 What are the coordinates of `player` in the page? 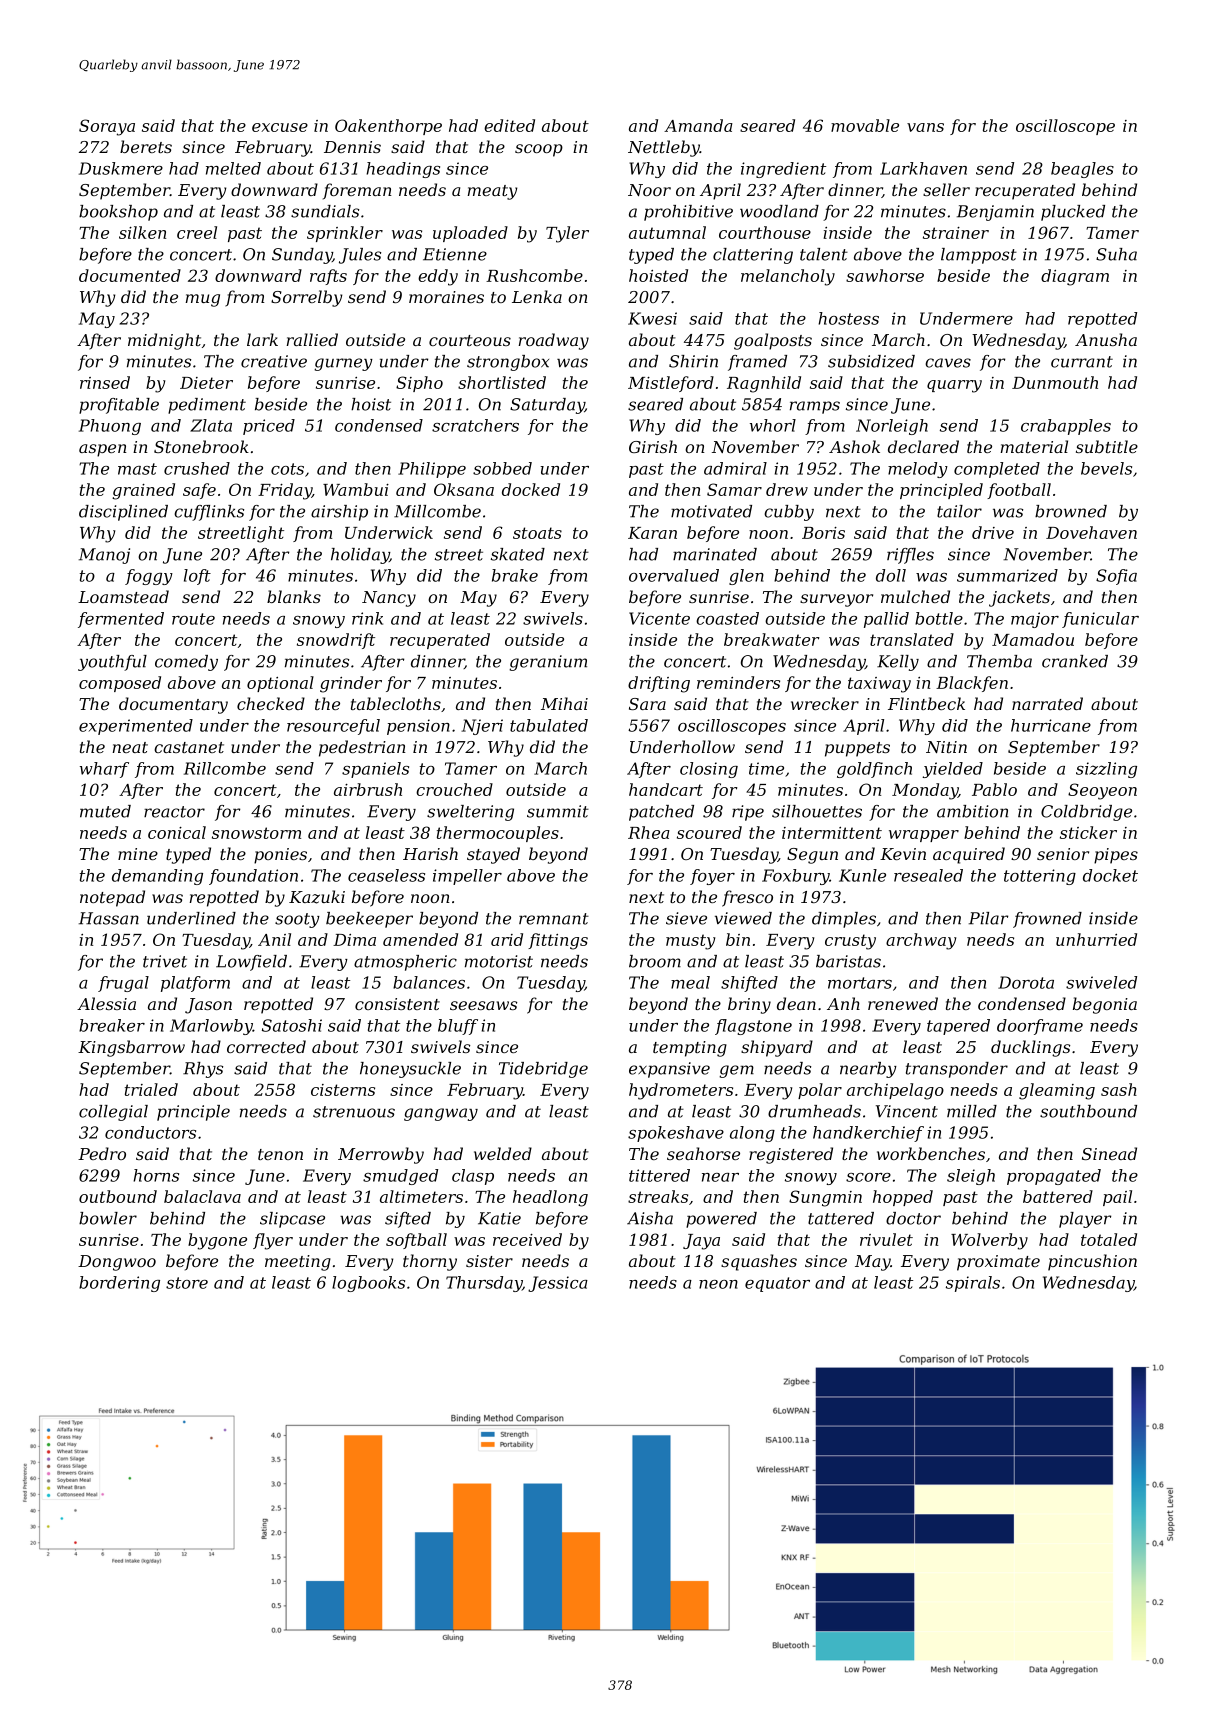 It's located at (1085, 1220).
